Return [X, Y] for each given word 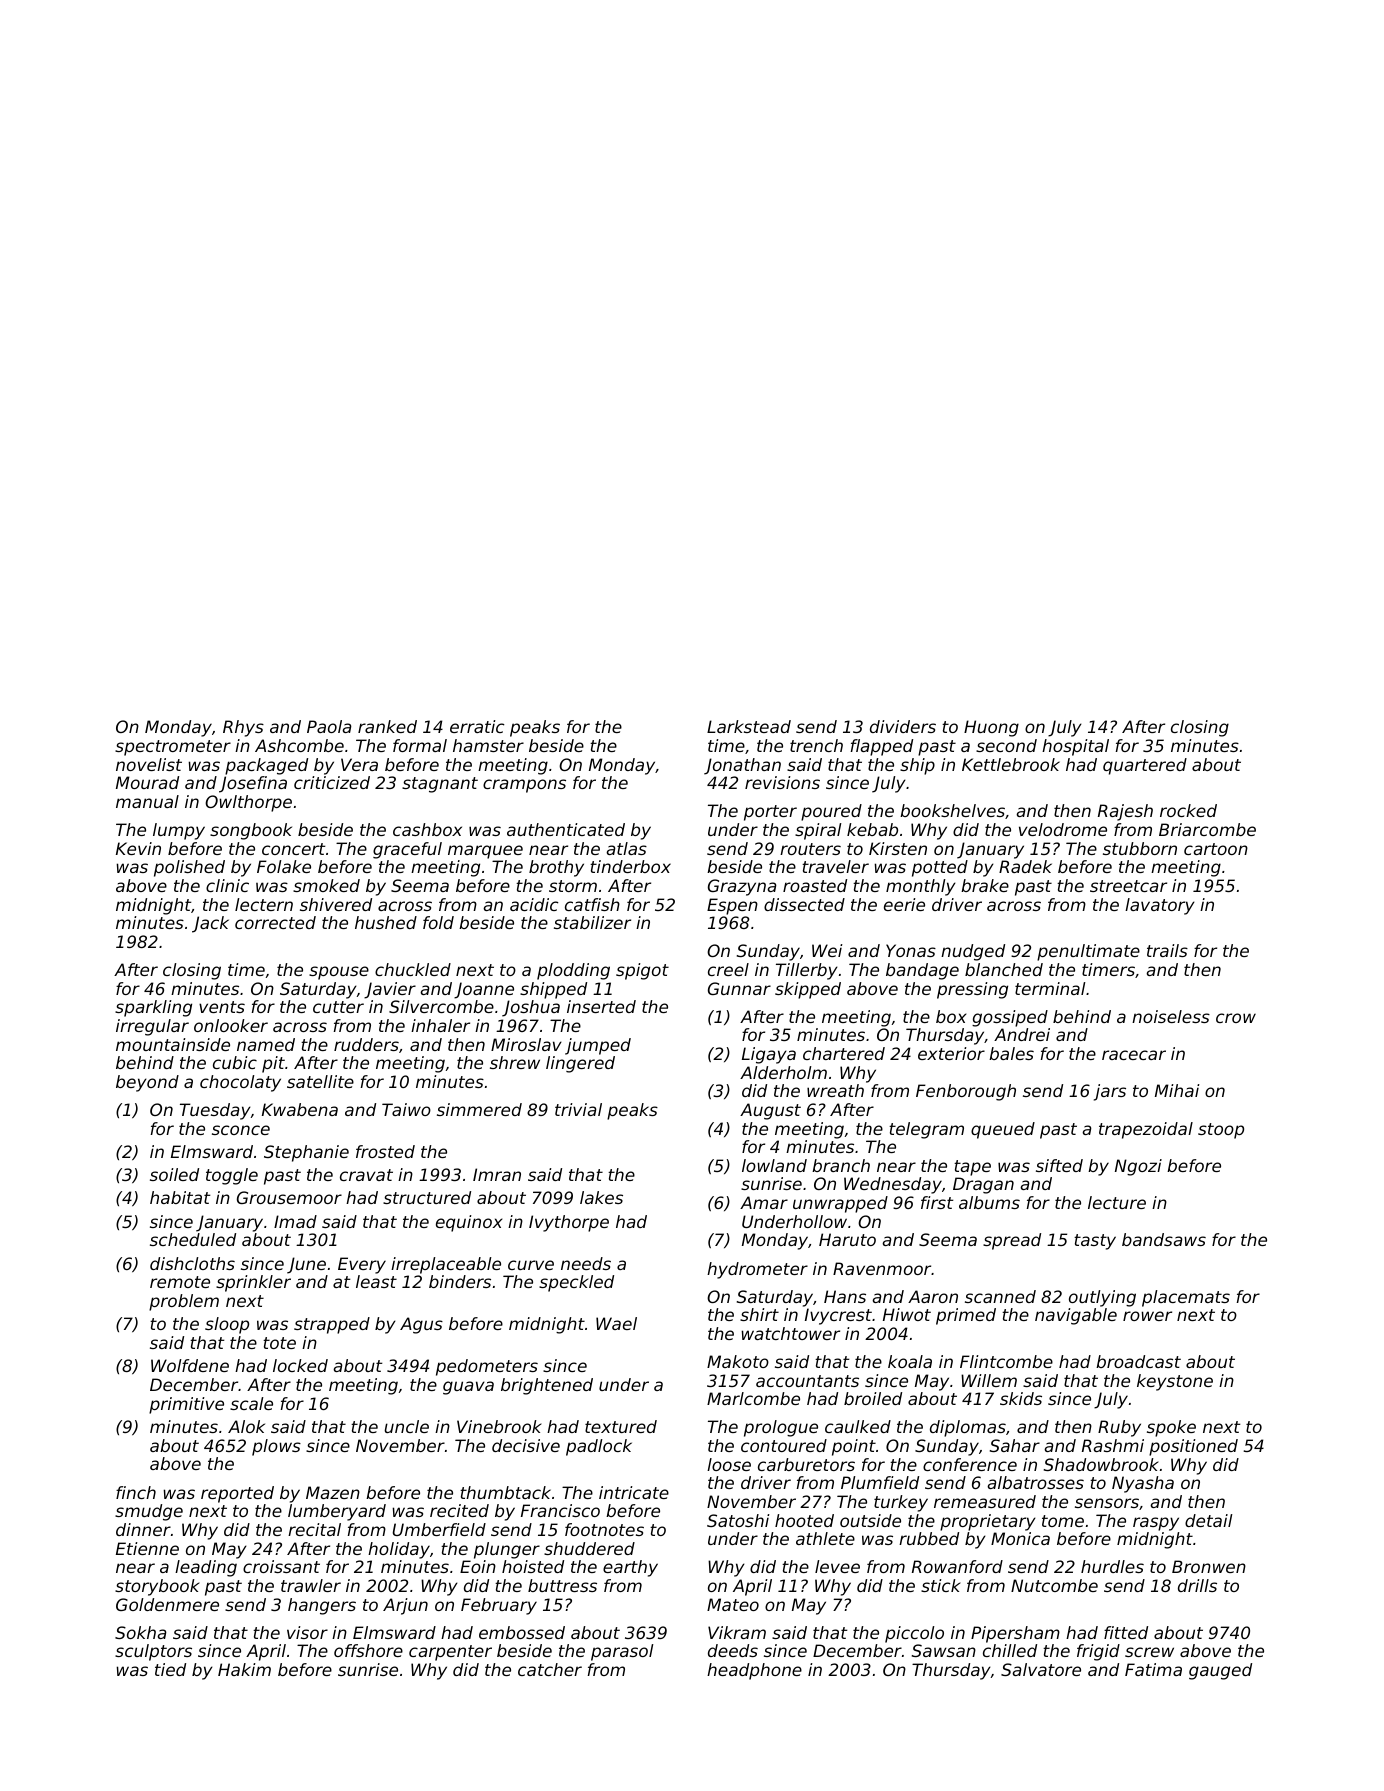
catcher [550, 1669]
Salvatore [1041, 1669]
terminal [1050, 988]
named [266, 1044]
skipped [808, 990]
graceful [407, 850]
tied [170, 1669]
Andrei [1022, 1034]
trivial [578, 1109]
